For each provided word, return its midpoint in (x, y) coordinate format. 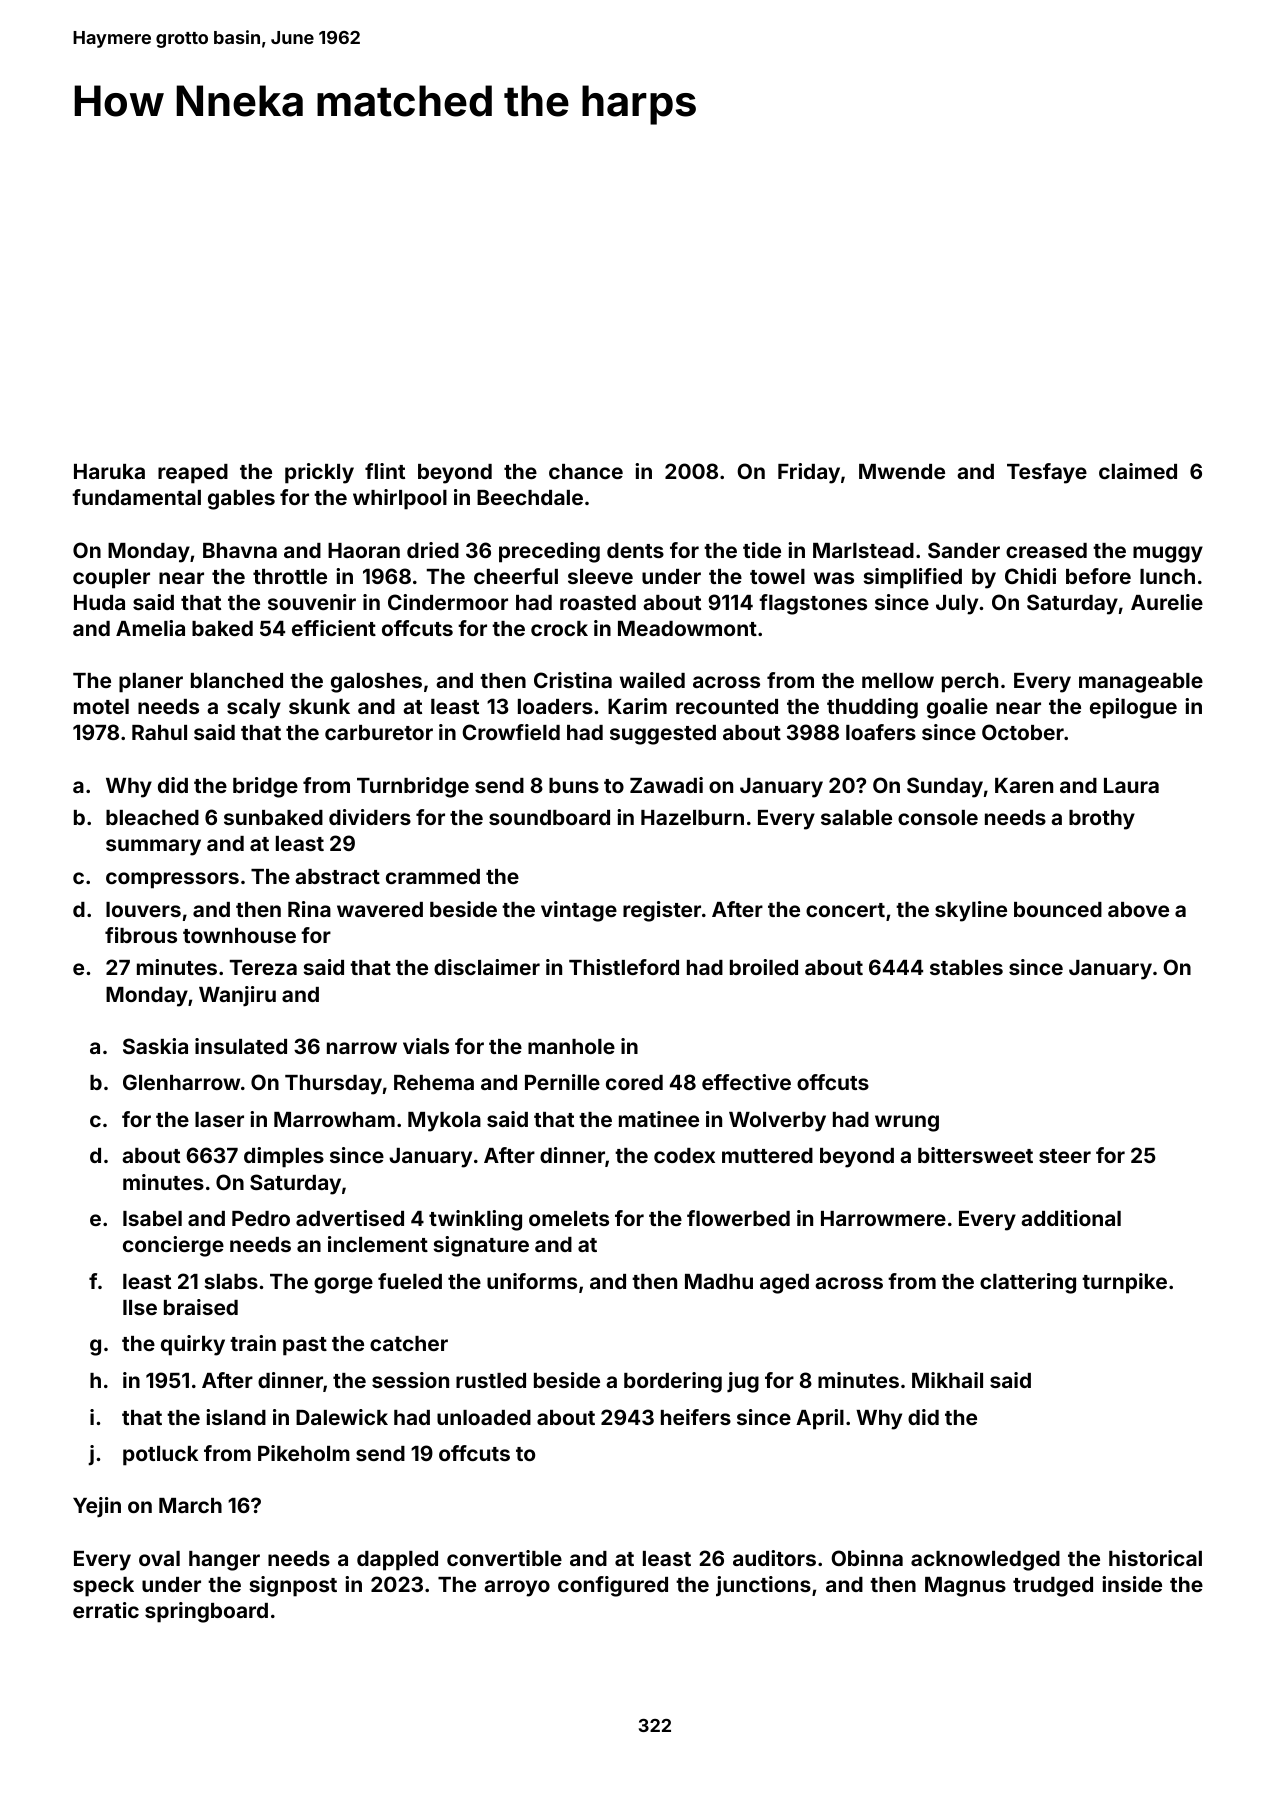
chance (586, 471)
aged (784, 1284)
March (190, 1505)
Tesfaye (1047, 473)
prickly (319, 473)
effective (746, 1082)
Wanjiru (237, 996)
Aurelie (1167, 602)
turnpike (1124, 1283)
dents (635, 550)
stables (966, 967)
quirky (193, 1345)
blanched (237, 680)
